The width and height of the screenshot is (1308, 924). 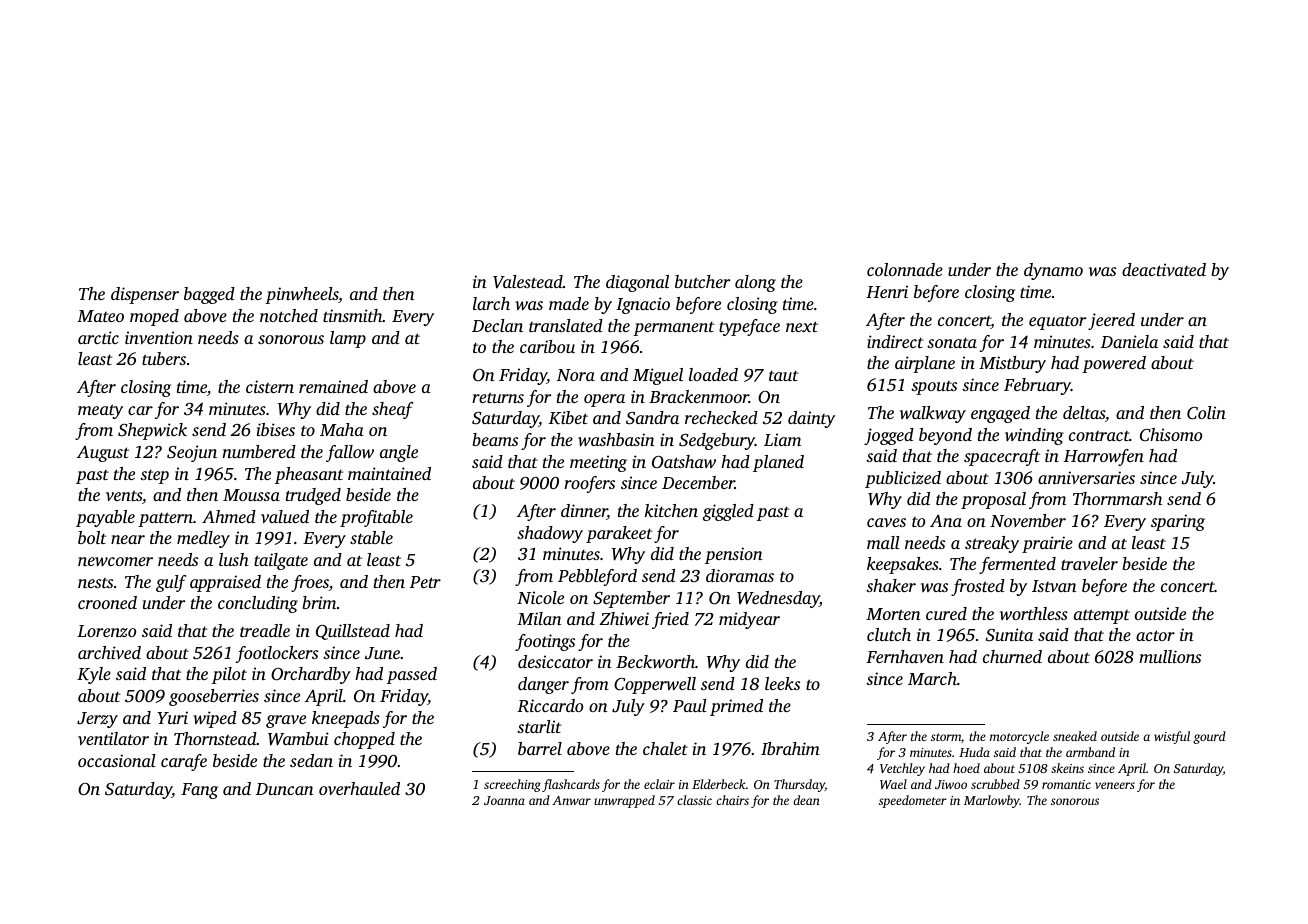 What do you see at coordinates (1084, 412) in the screenshot?
I see `deltas` at bounding box center [1084, 412].
